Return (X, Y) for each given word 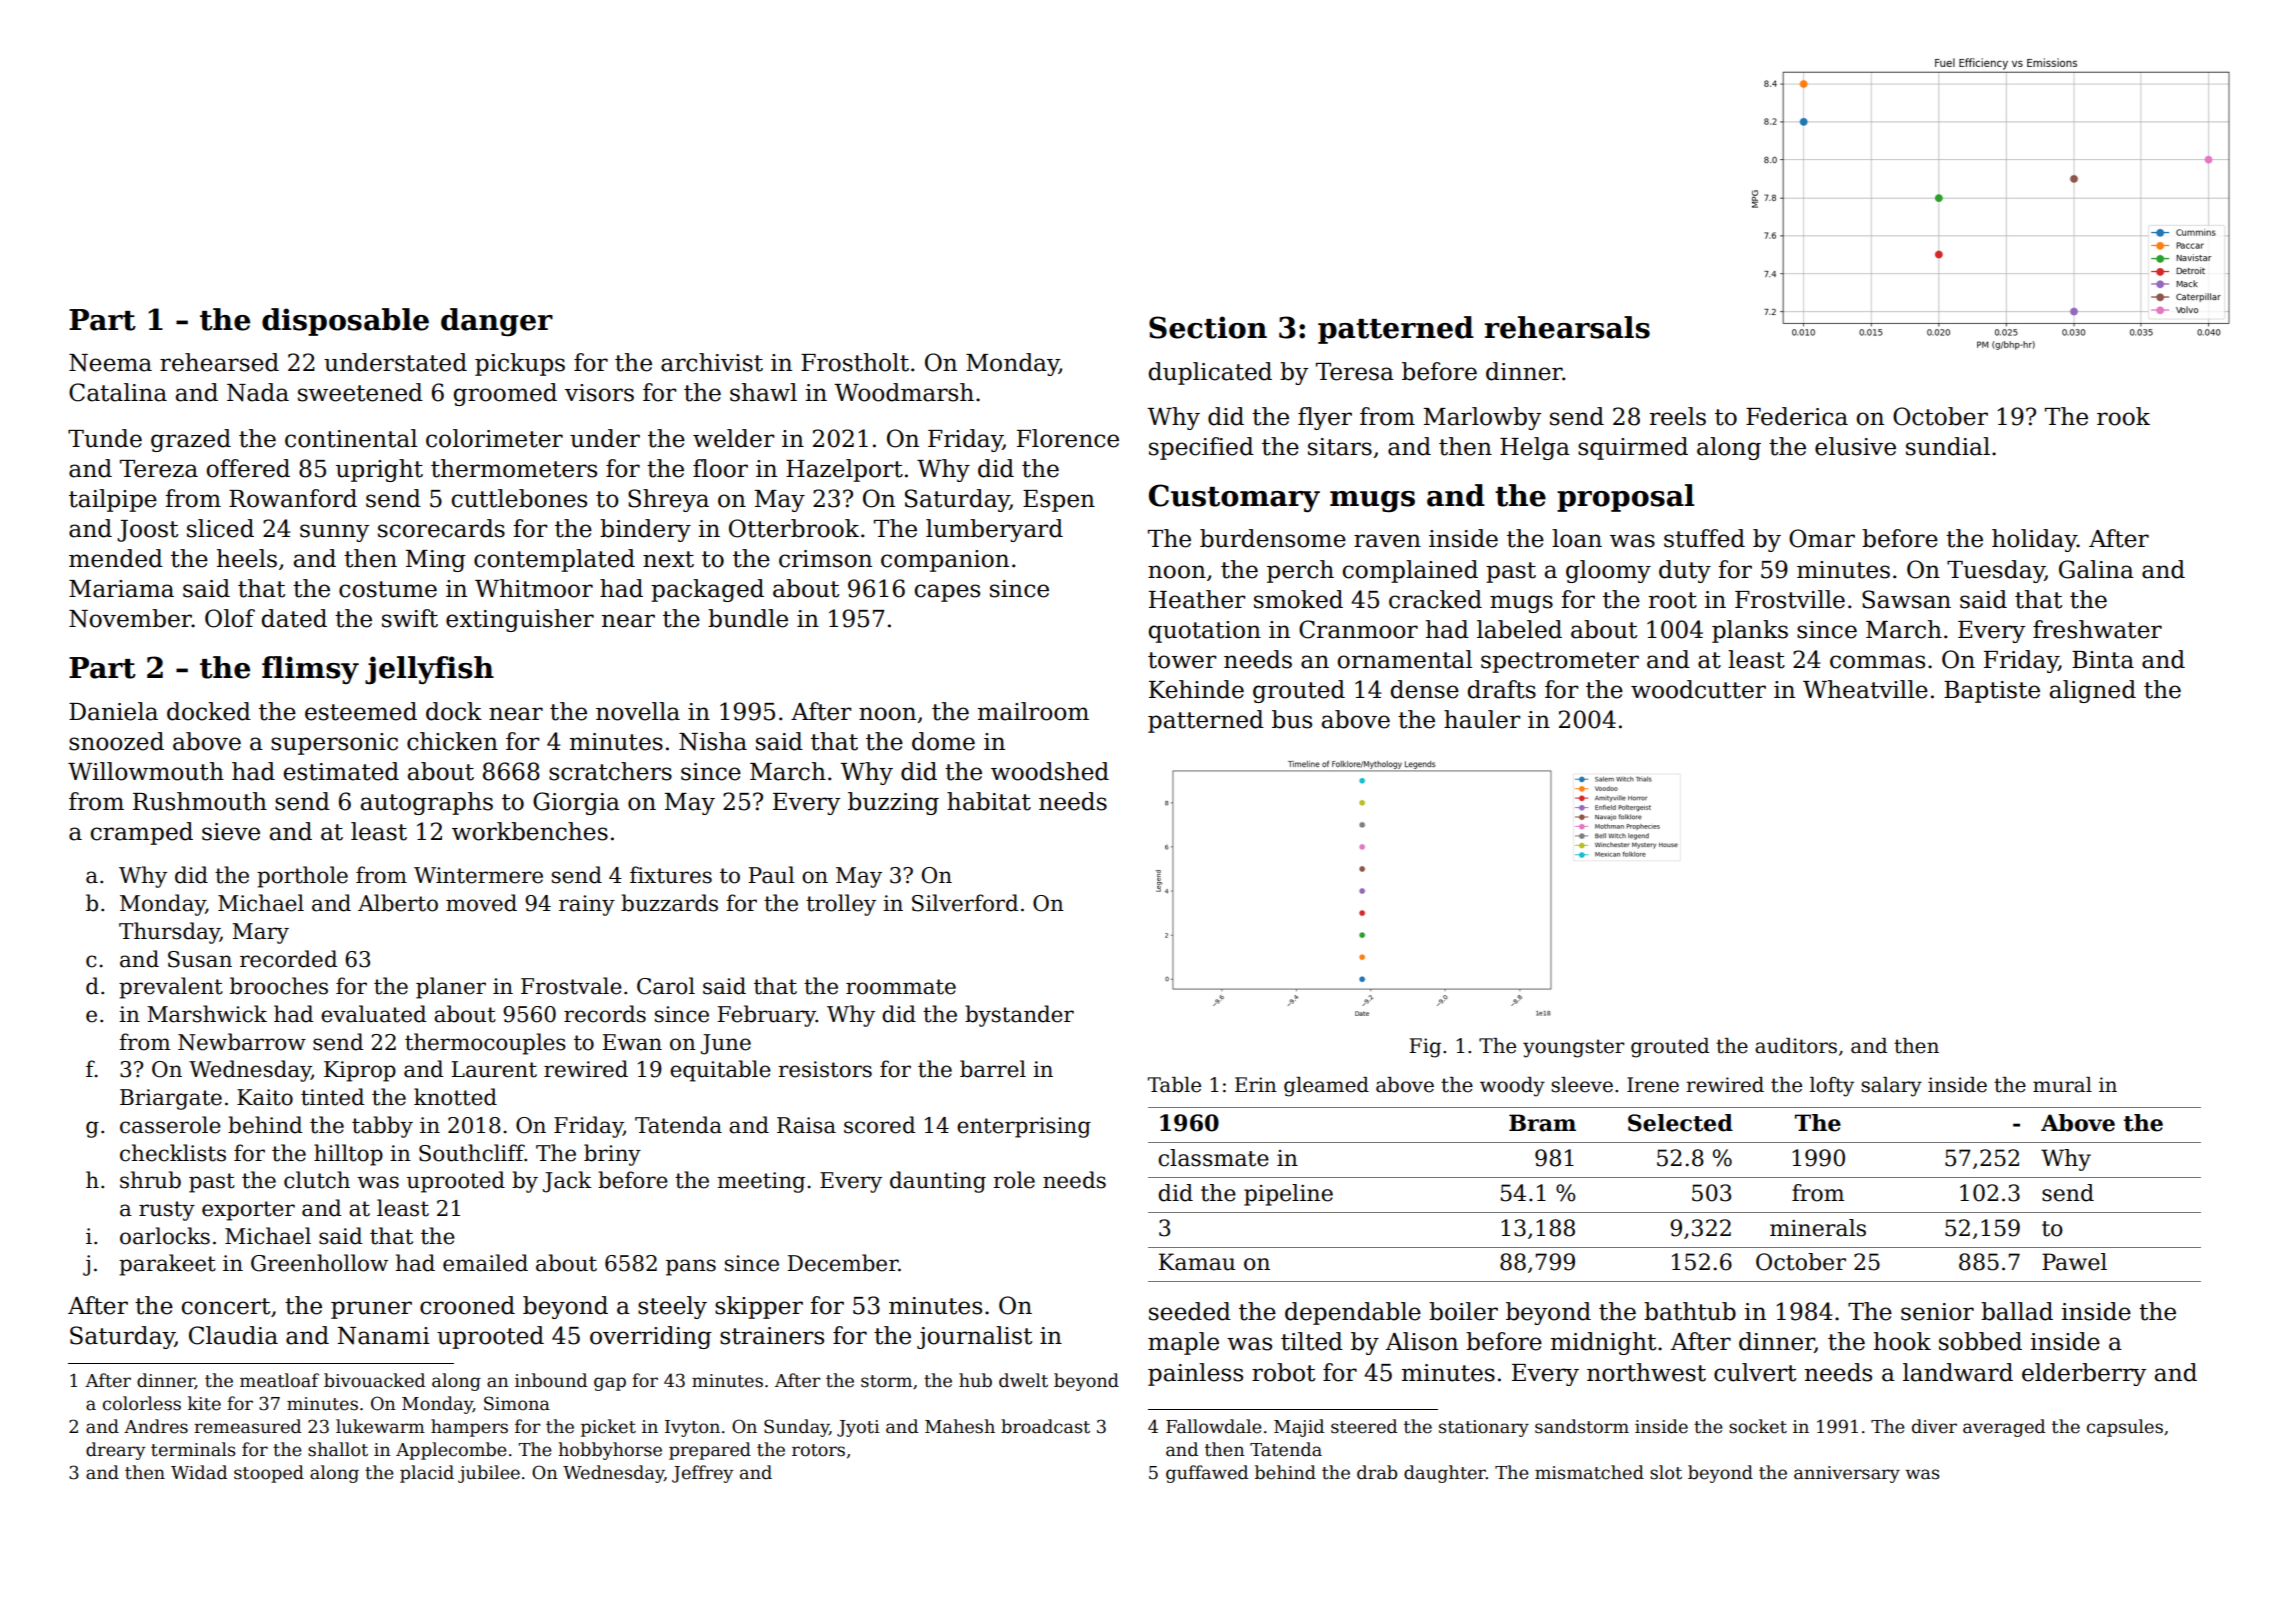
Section (1208, 327)
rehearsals (1567, 327)
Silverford (965, 903)
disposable (345, 322)
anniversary (1847, 1474)
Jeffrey (702, 1474)
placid (427, 1474)
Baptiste (1992, 692)
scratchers (610, 771)
